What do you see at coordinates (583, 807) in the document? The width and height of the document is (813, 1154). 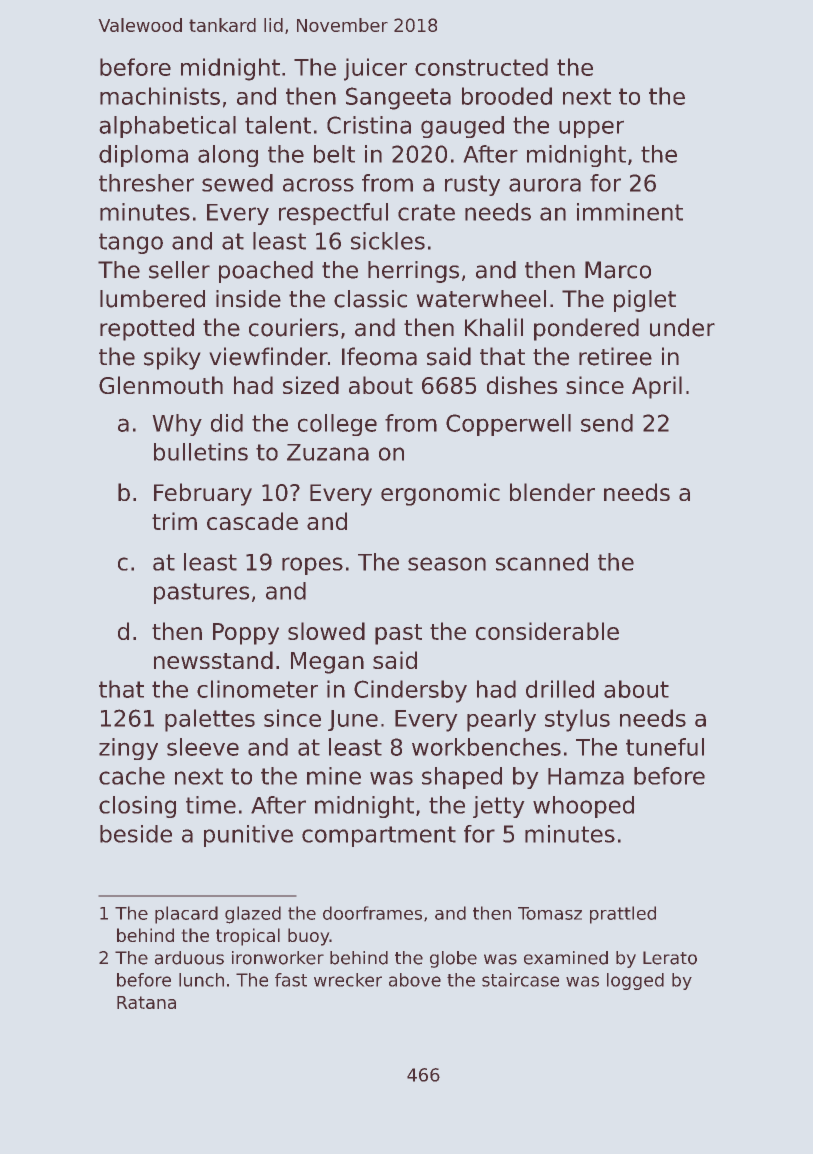 I see `whooped` at bounding box center [583, 807].
